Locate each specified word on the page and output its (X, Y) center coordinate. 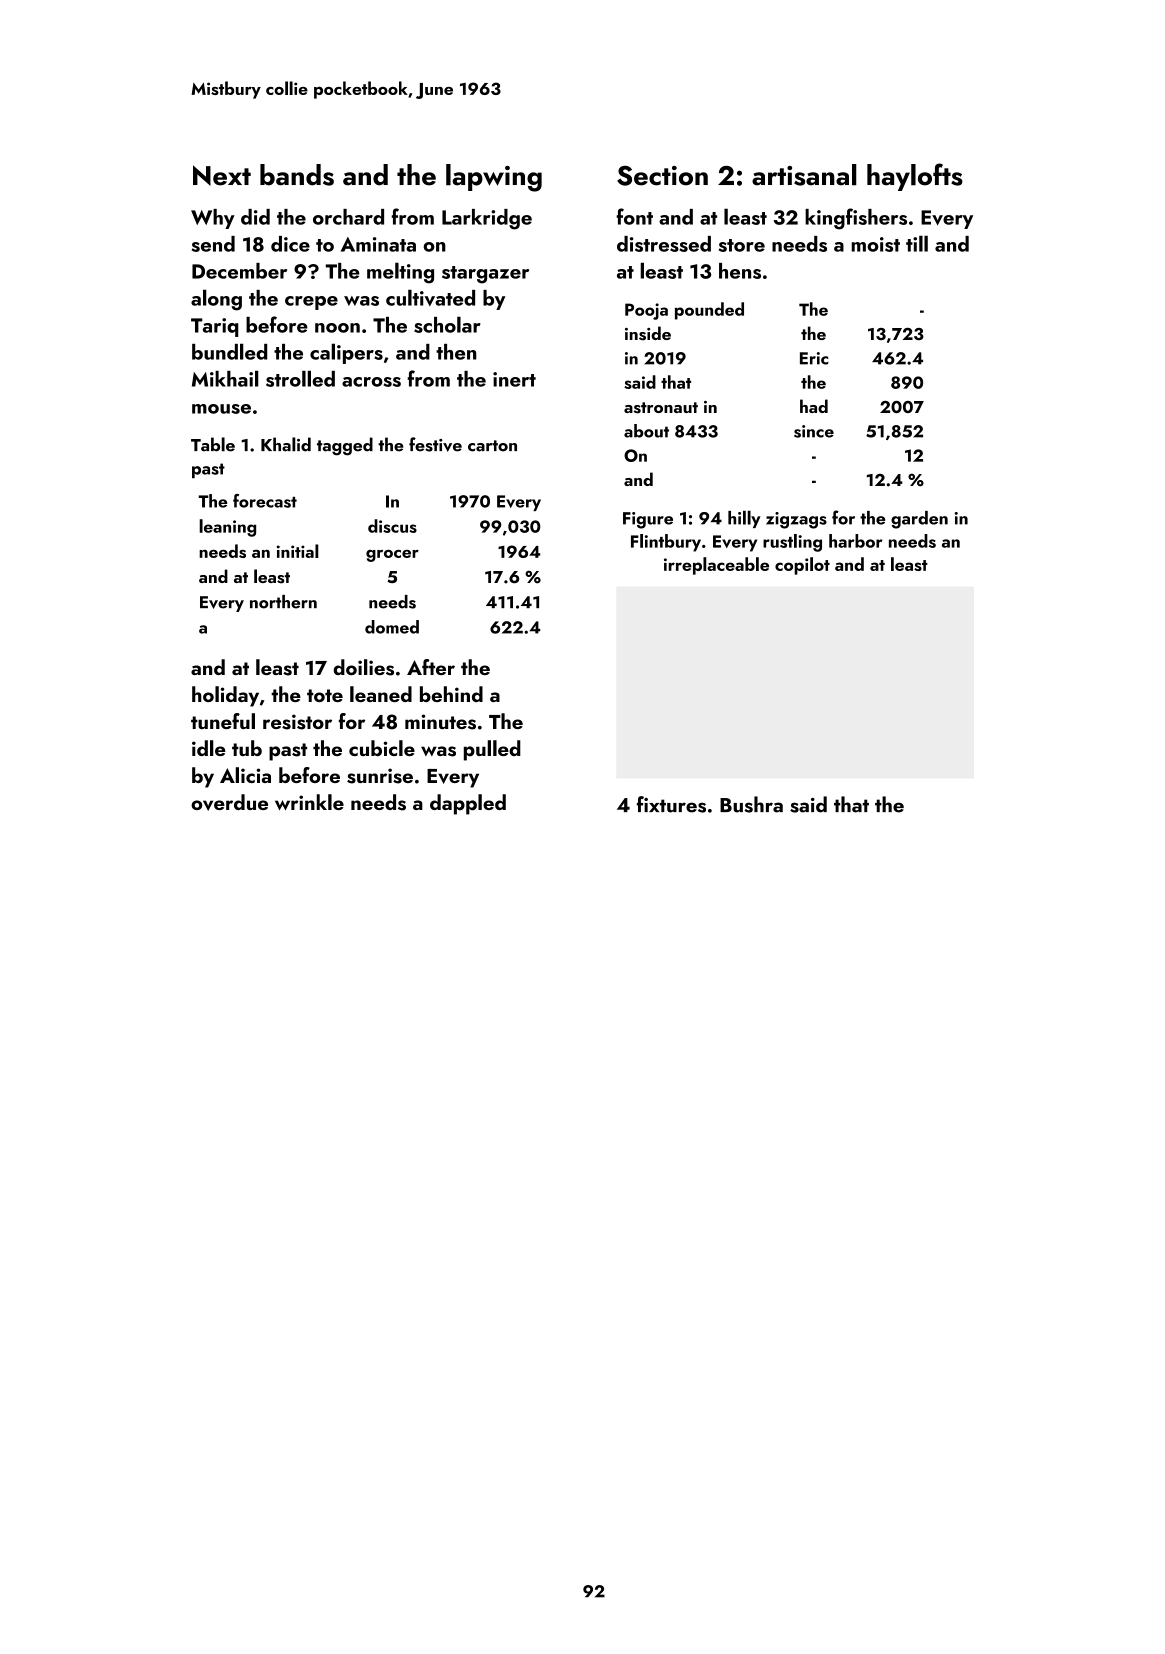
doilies (363, 667)
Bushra (751, 804)
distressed (664, 244)
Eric (814, 358)
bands (297, 175)
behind (451, 694)
